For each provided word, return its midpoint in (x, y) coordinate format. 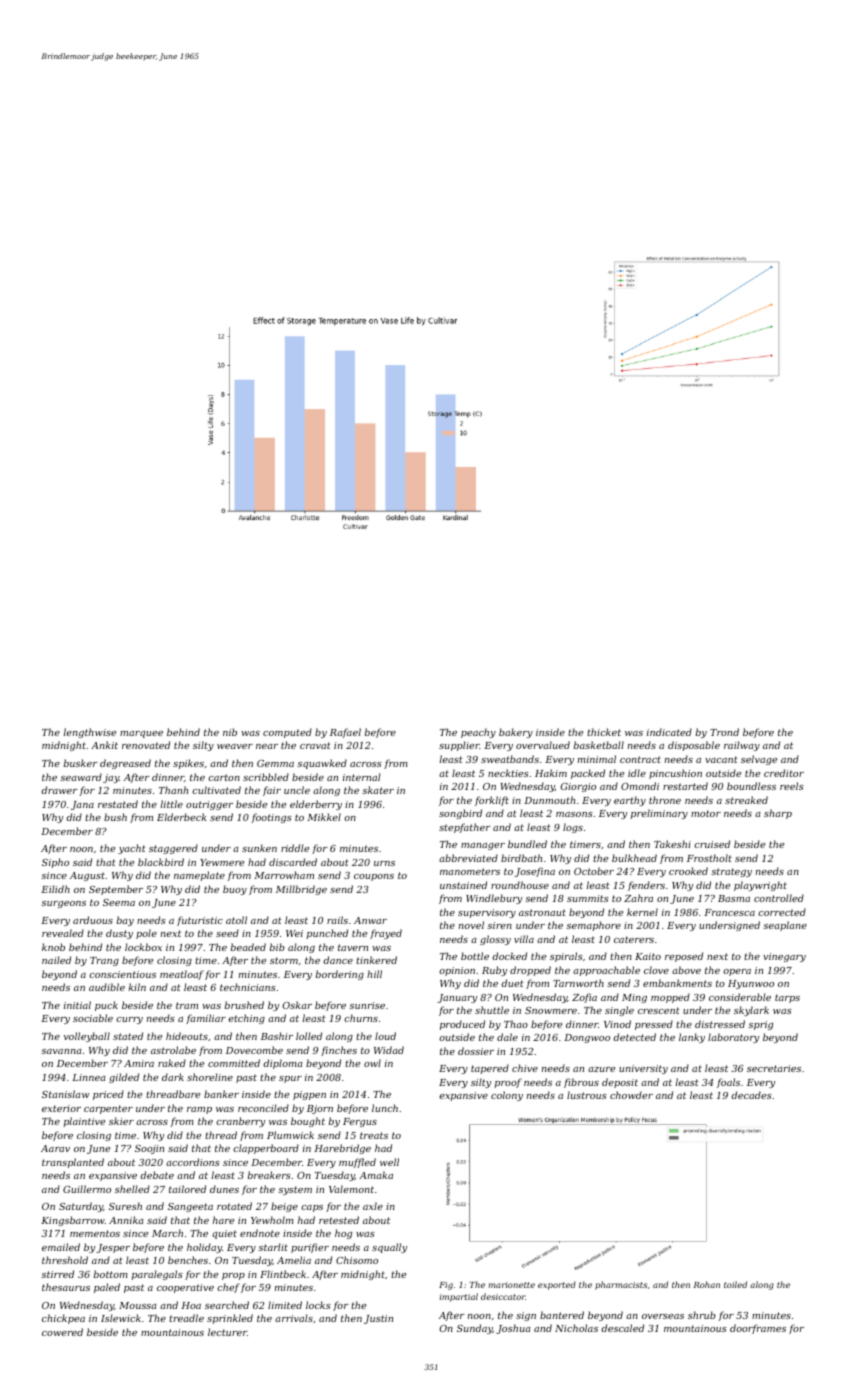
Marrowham (284, 875)
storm (284, 960)
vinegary (784, 957)
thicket (604, 732)
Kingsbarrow (73, 1221)
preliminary (659, 814)
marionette (511, 1285)
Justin (378, 1319)
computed (287, 733)
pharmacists (621, 1285)
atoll (236, 920)
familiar (206, 1019)
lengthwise (90, 733)
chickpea (63, 1319)
